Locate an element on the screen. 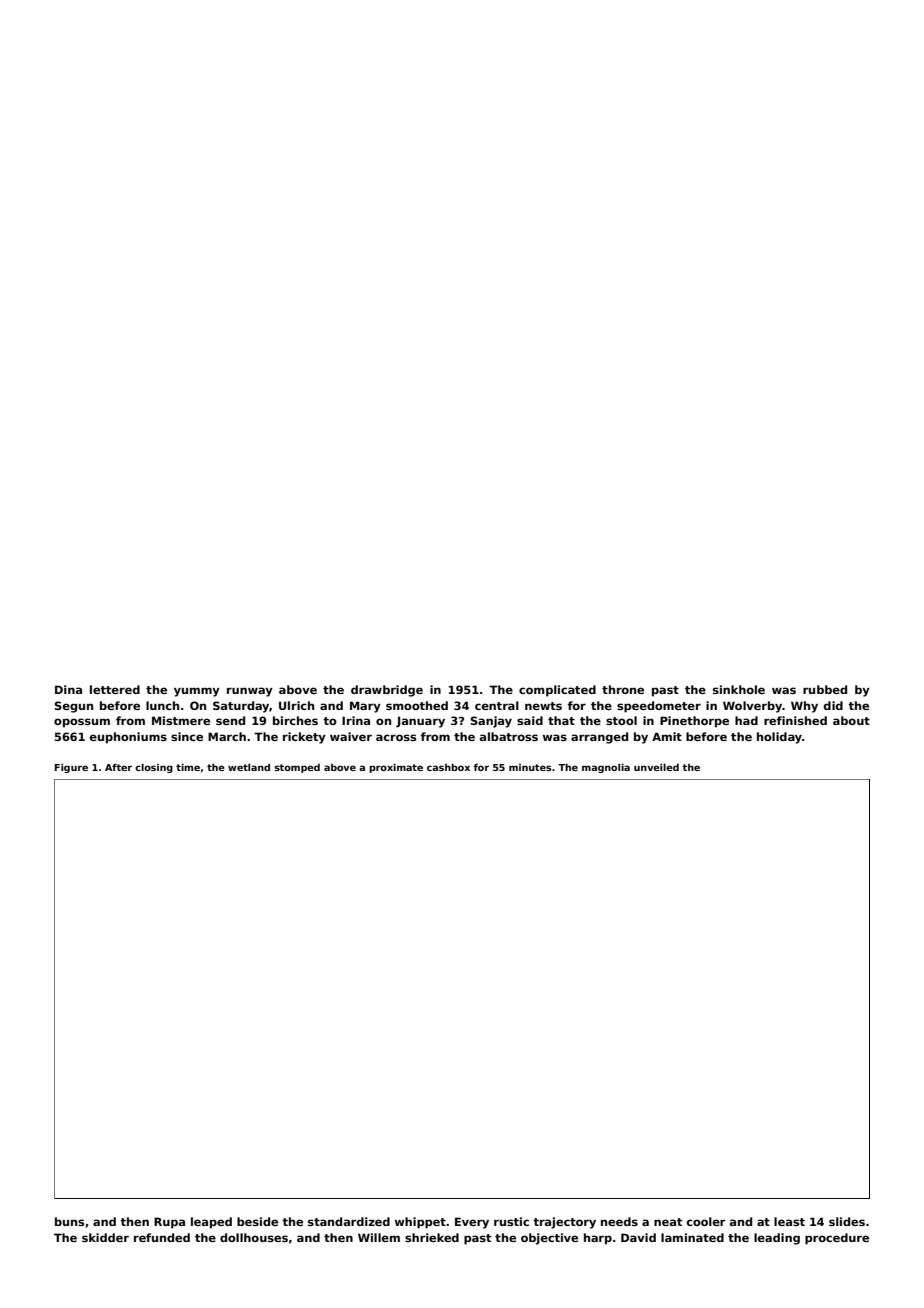 This screenshot has height=1308, width=924. unveiled is located at coordinates (656, 767).
